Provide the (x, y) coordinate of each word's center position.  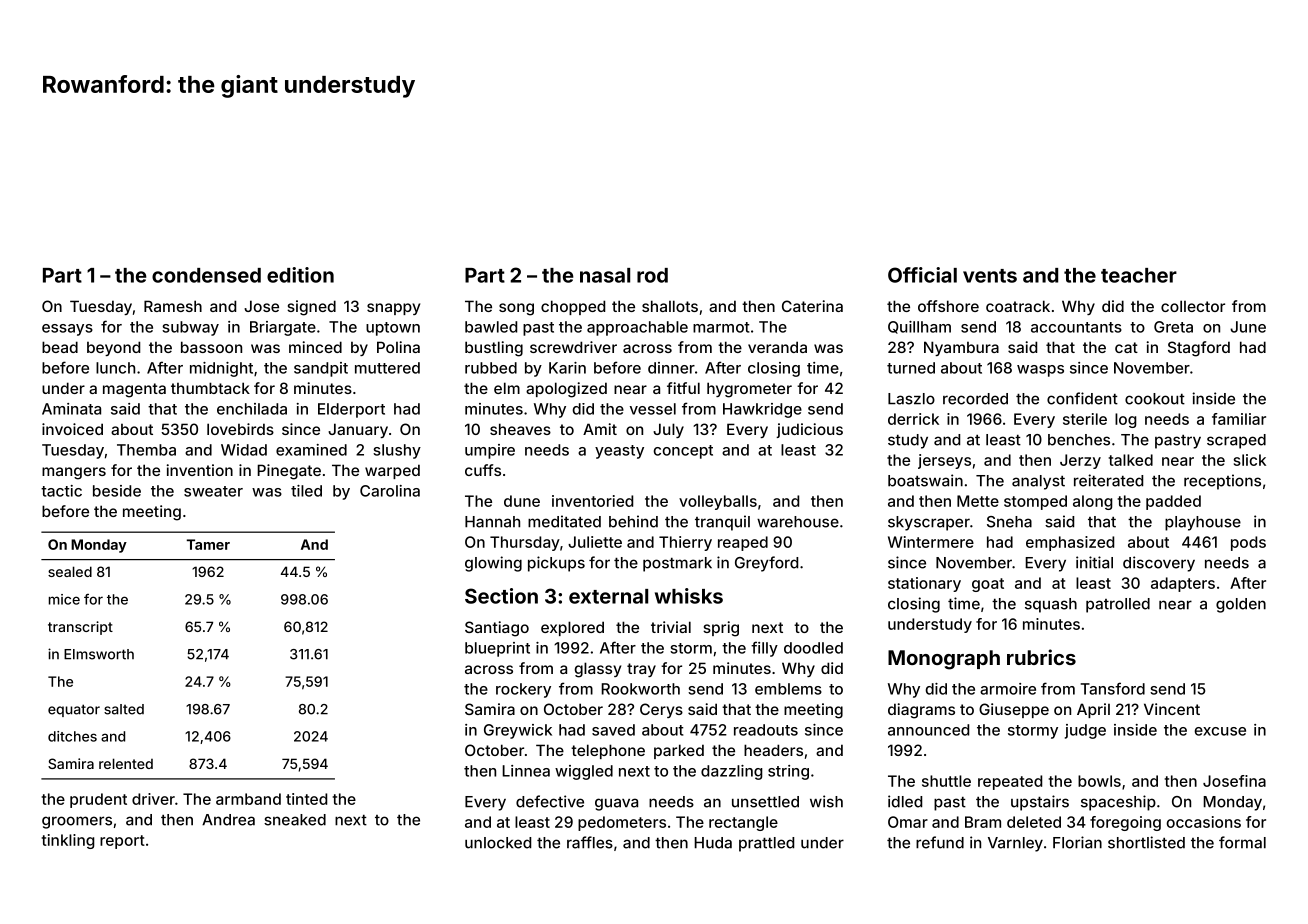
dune (522, 501)
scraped (1236, 441)
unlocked (498, 843)
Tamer (208, 544)
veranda (777, 347)
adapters (1183, 584)
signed (311, 308)
